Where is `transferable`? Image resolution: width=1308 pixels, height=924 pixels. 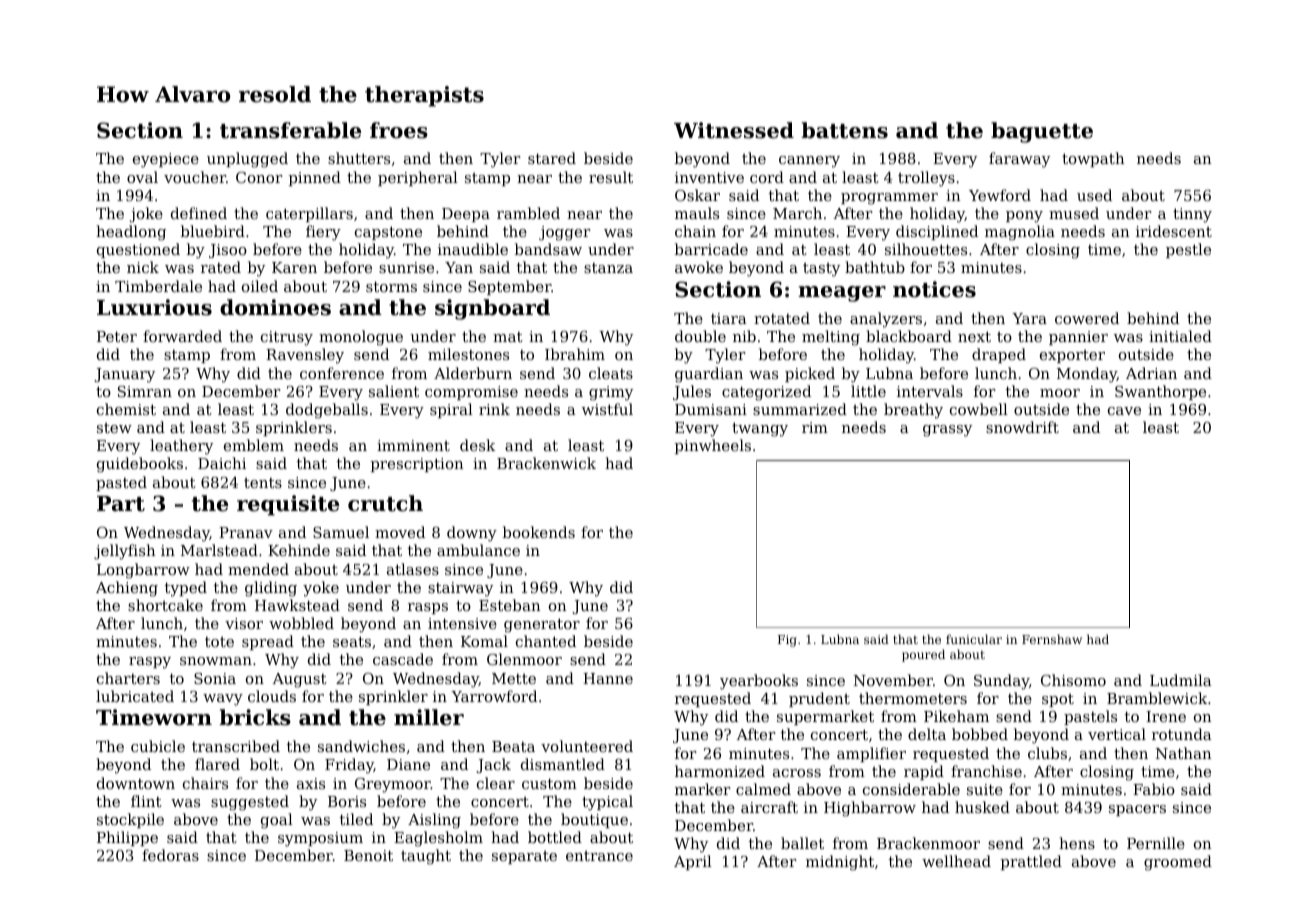
transferable is located at coordinates (290, 130).
